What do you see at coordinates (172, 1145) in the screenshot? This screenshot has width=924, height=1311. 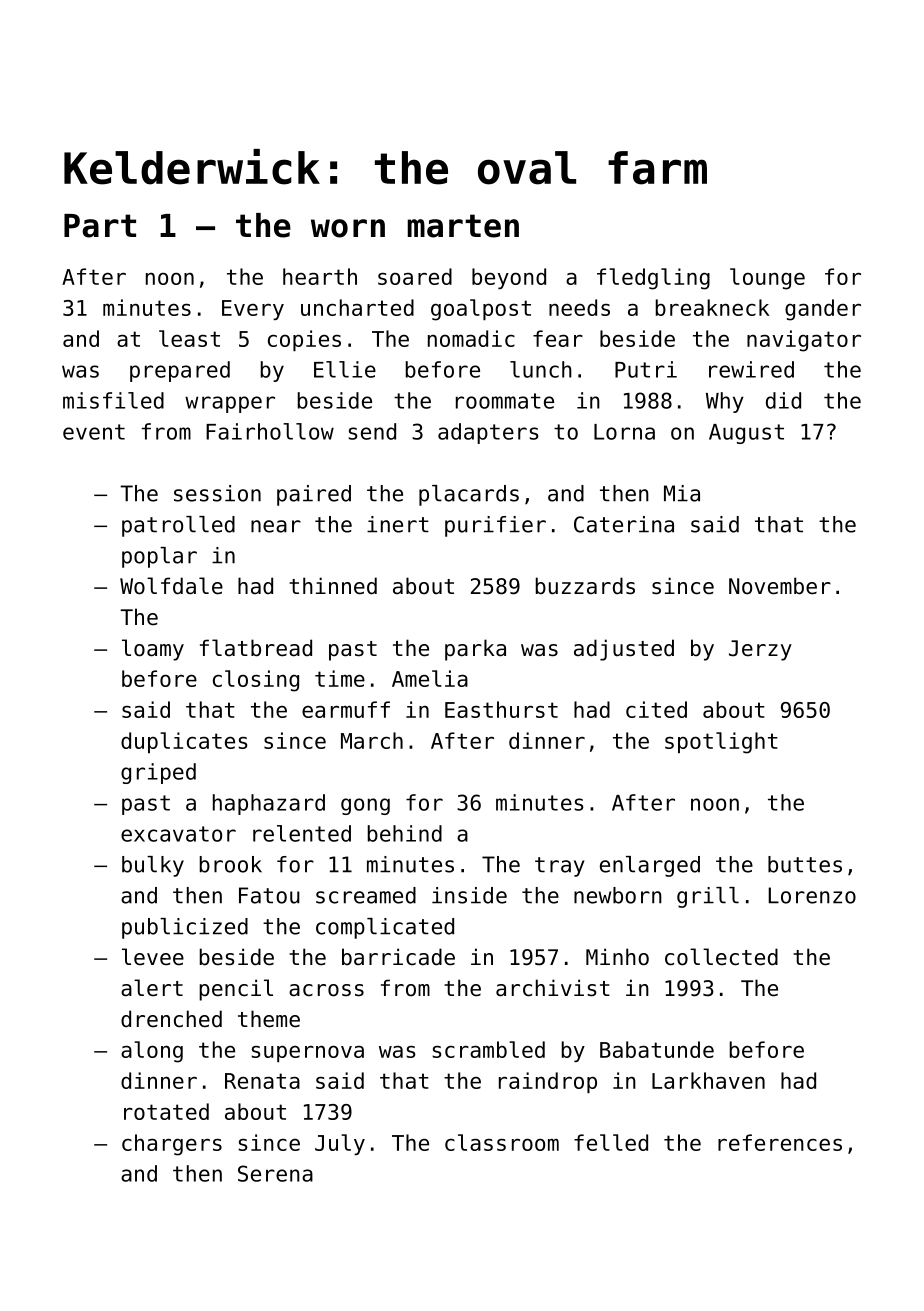 I see `chargers` at bounding box center [172, 1145].
